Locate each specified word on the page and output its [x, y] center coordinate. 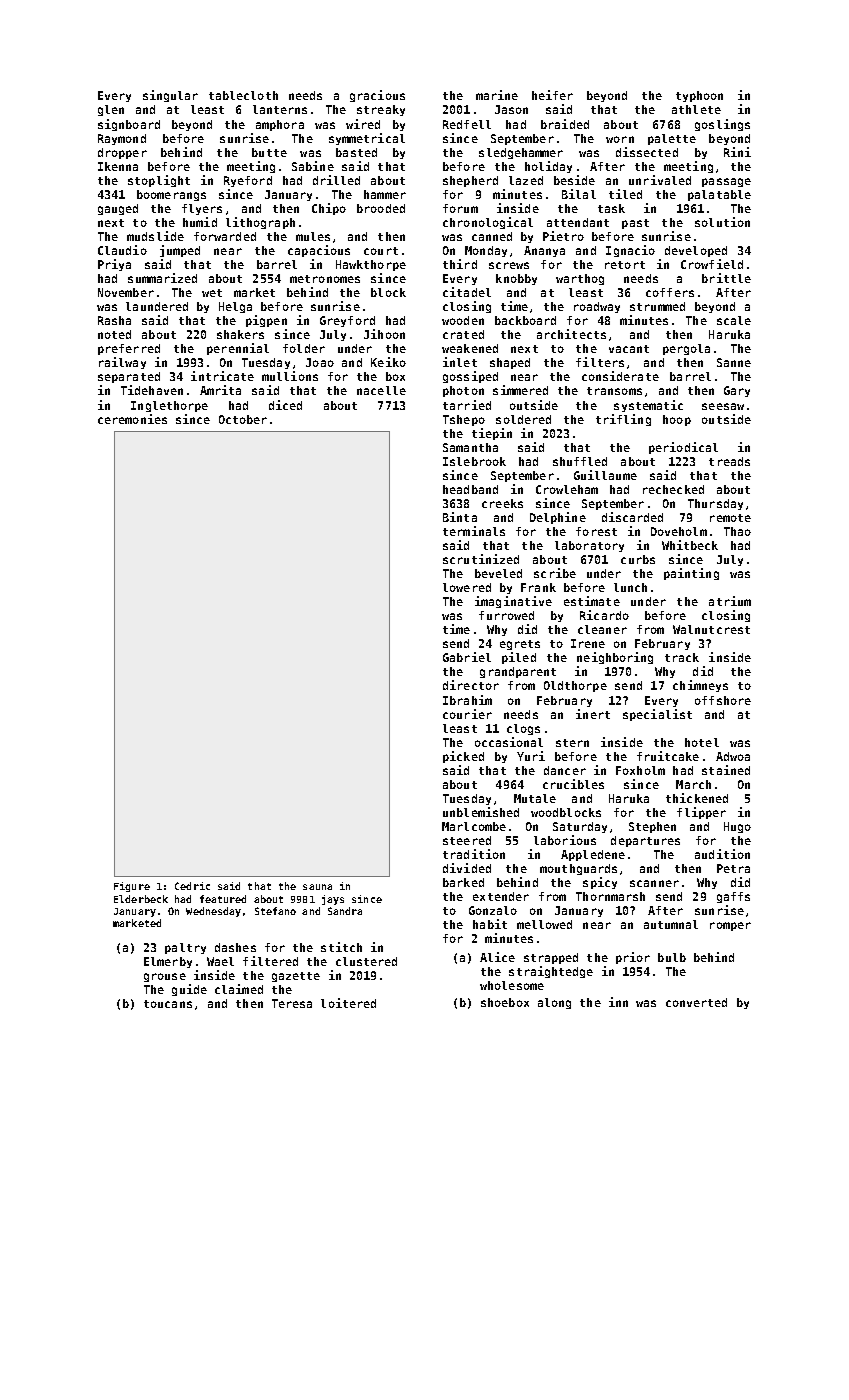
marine [497, 95]
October [243, 419]
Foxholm [640, 770]
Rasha [114, 320]
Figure [132, 887]
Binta [460, 517]
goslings [722, 125]
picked [463, 757]
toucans [168, 1004]
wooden [463, 320]
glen [111, 110]
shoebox [505, 1002]
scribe [555, 573]
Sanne [734, 362]
